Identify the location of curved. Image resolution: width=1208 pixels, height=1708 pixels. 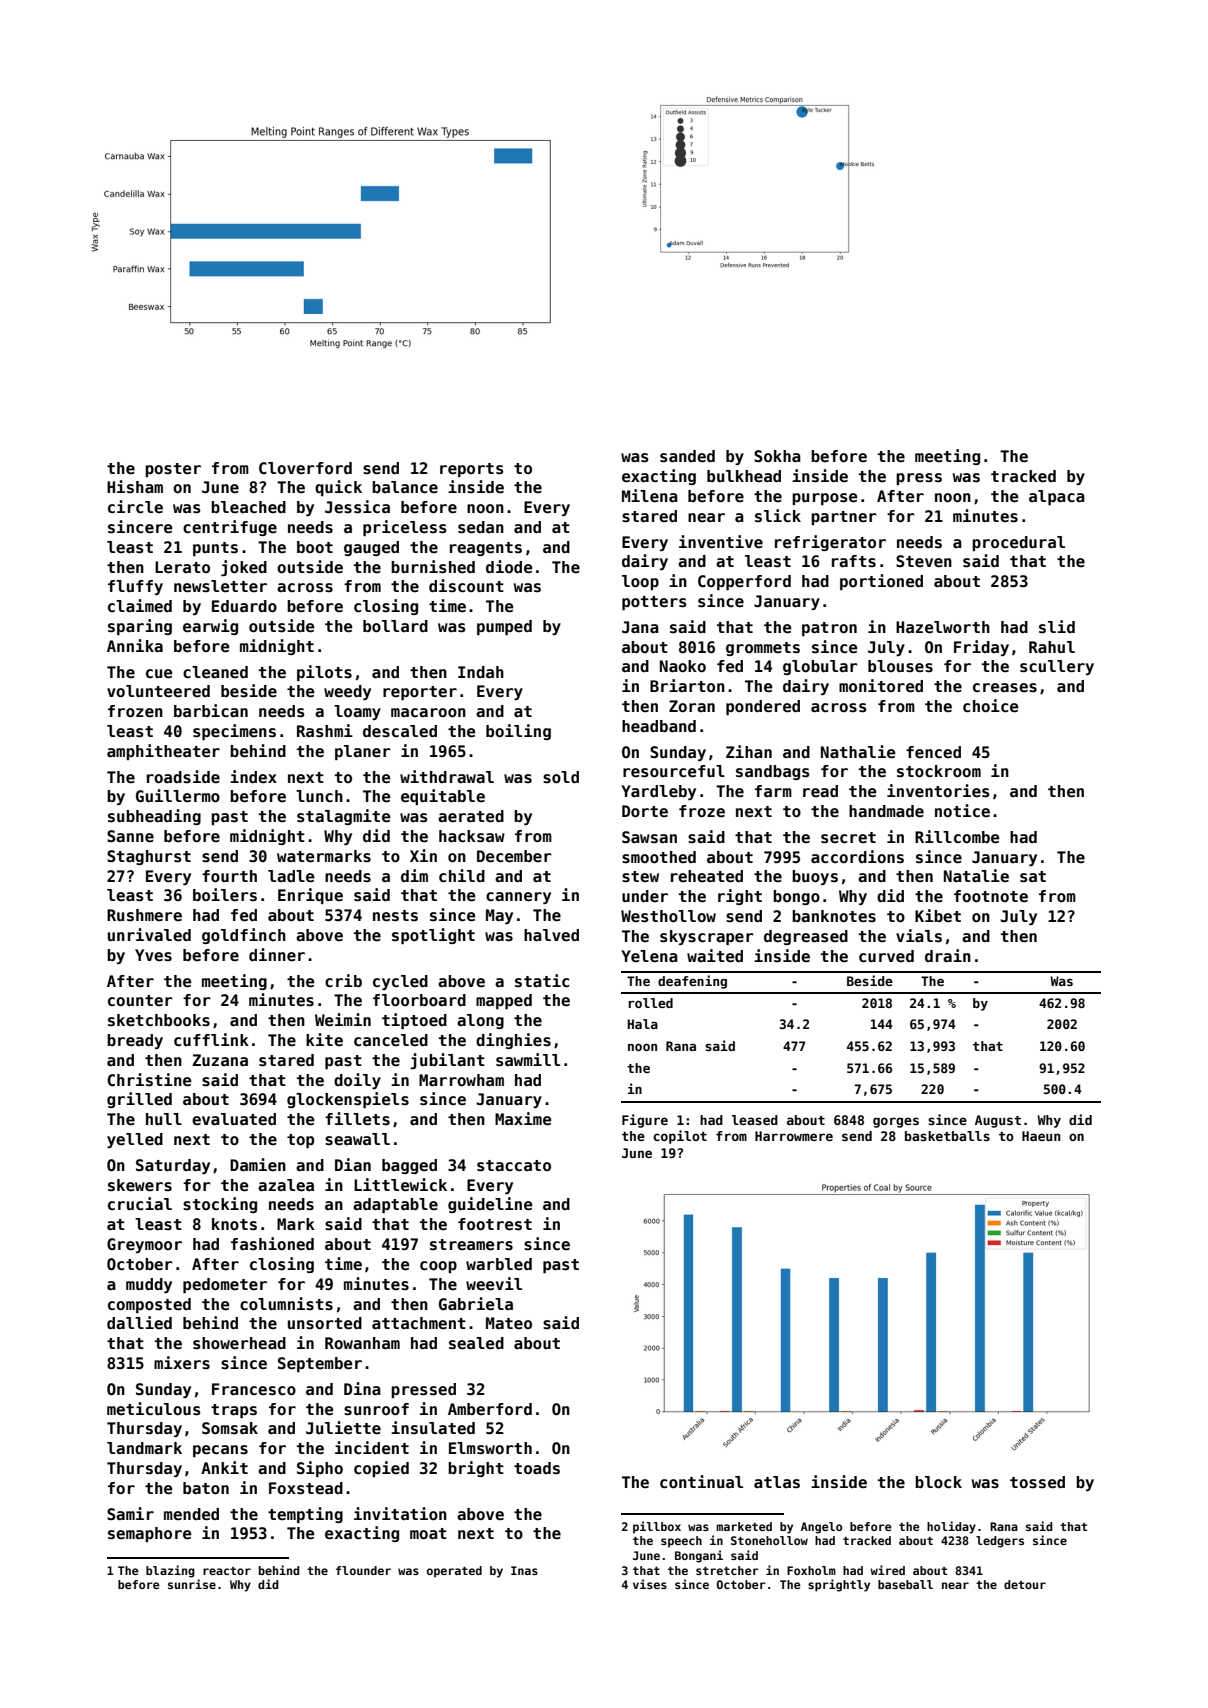
(886, 956).
